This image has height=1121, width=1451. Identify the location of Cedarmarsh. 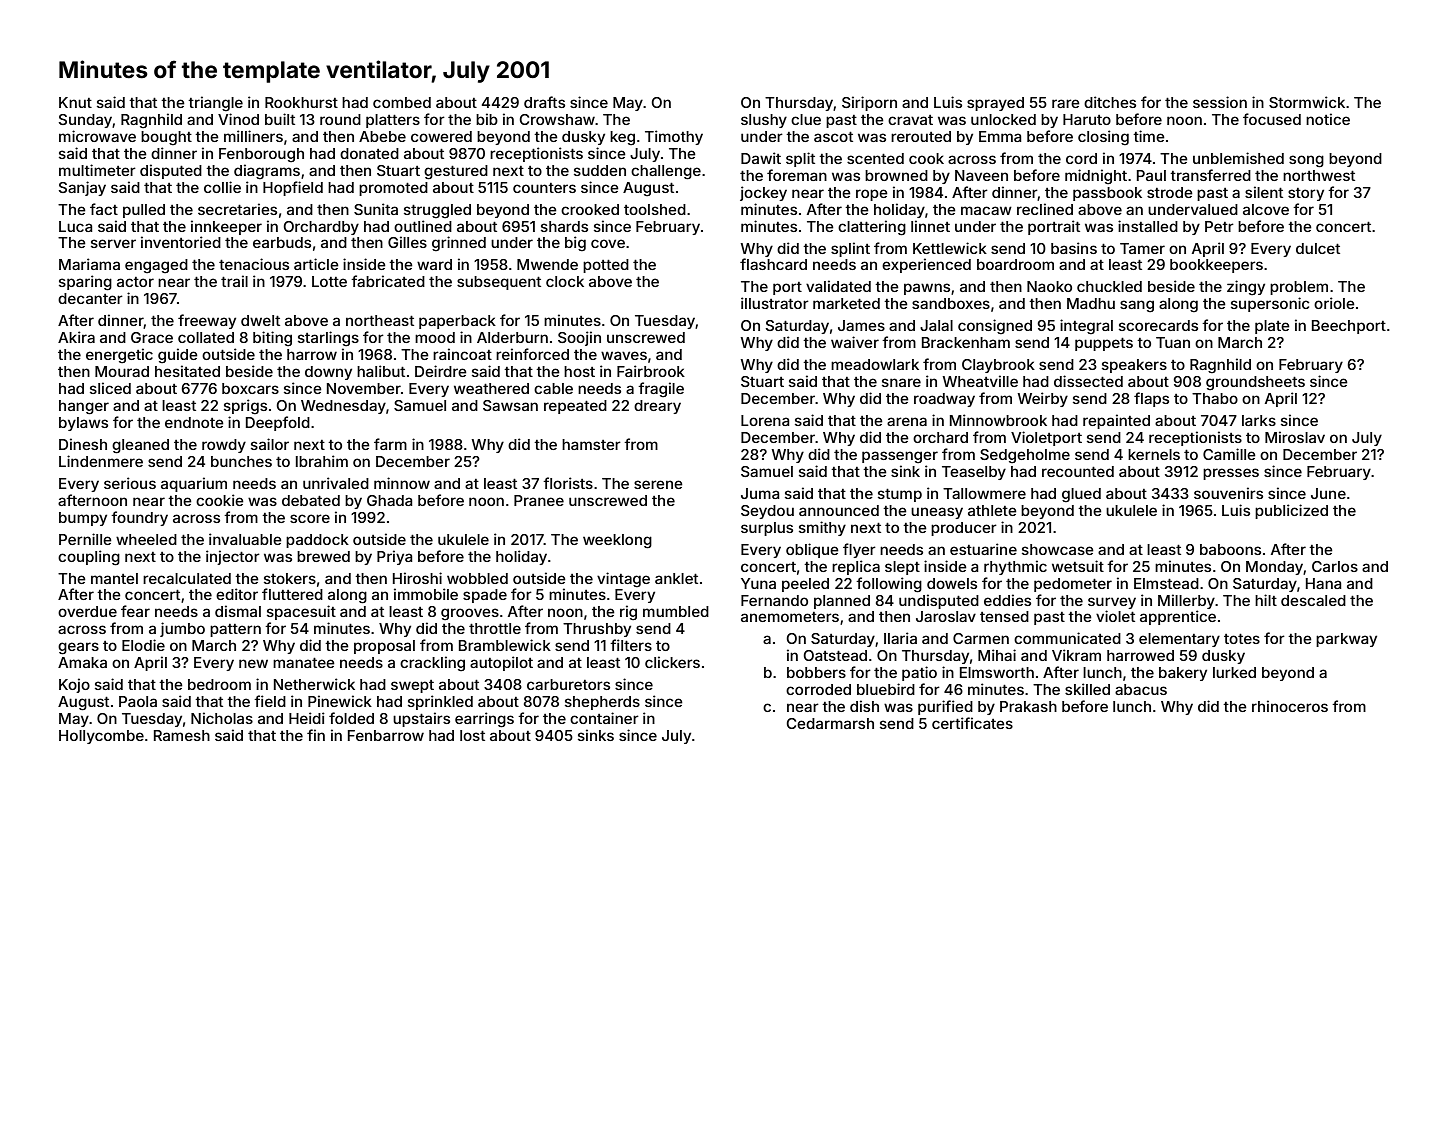
(830, 723).
